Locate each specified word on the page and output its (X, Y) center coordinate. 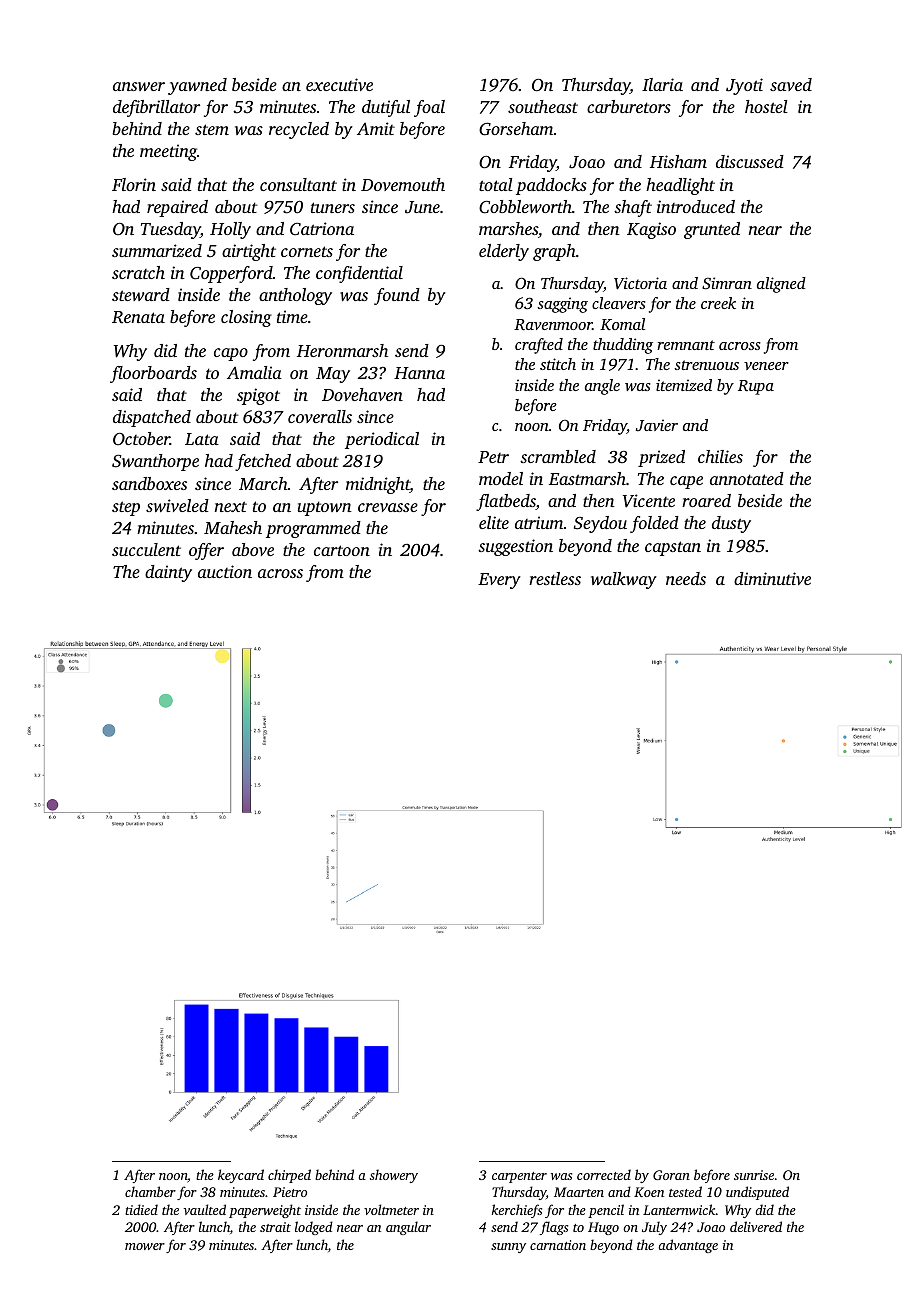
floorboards (153, 374)
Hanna (419, 373)
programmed (313, 529)
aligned (781, 285)
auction (225, 571)
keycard (241, 1176)
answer (139, 86)
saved (791, 84)
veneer (766, 366)
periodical (382, 440)
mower (145, 1246)
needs (686, 578)
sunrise (754, 1175)
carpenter (519, 1177)
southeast (543, 106)
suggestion (515, 547)
